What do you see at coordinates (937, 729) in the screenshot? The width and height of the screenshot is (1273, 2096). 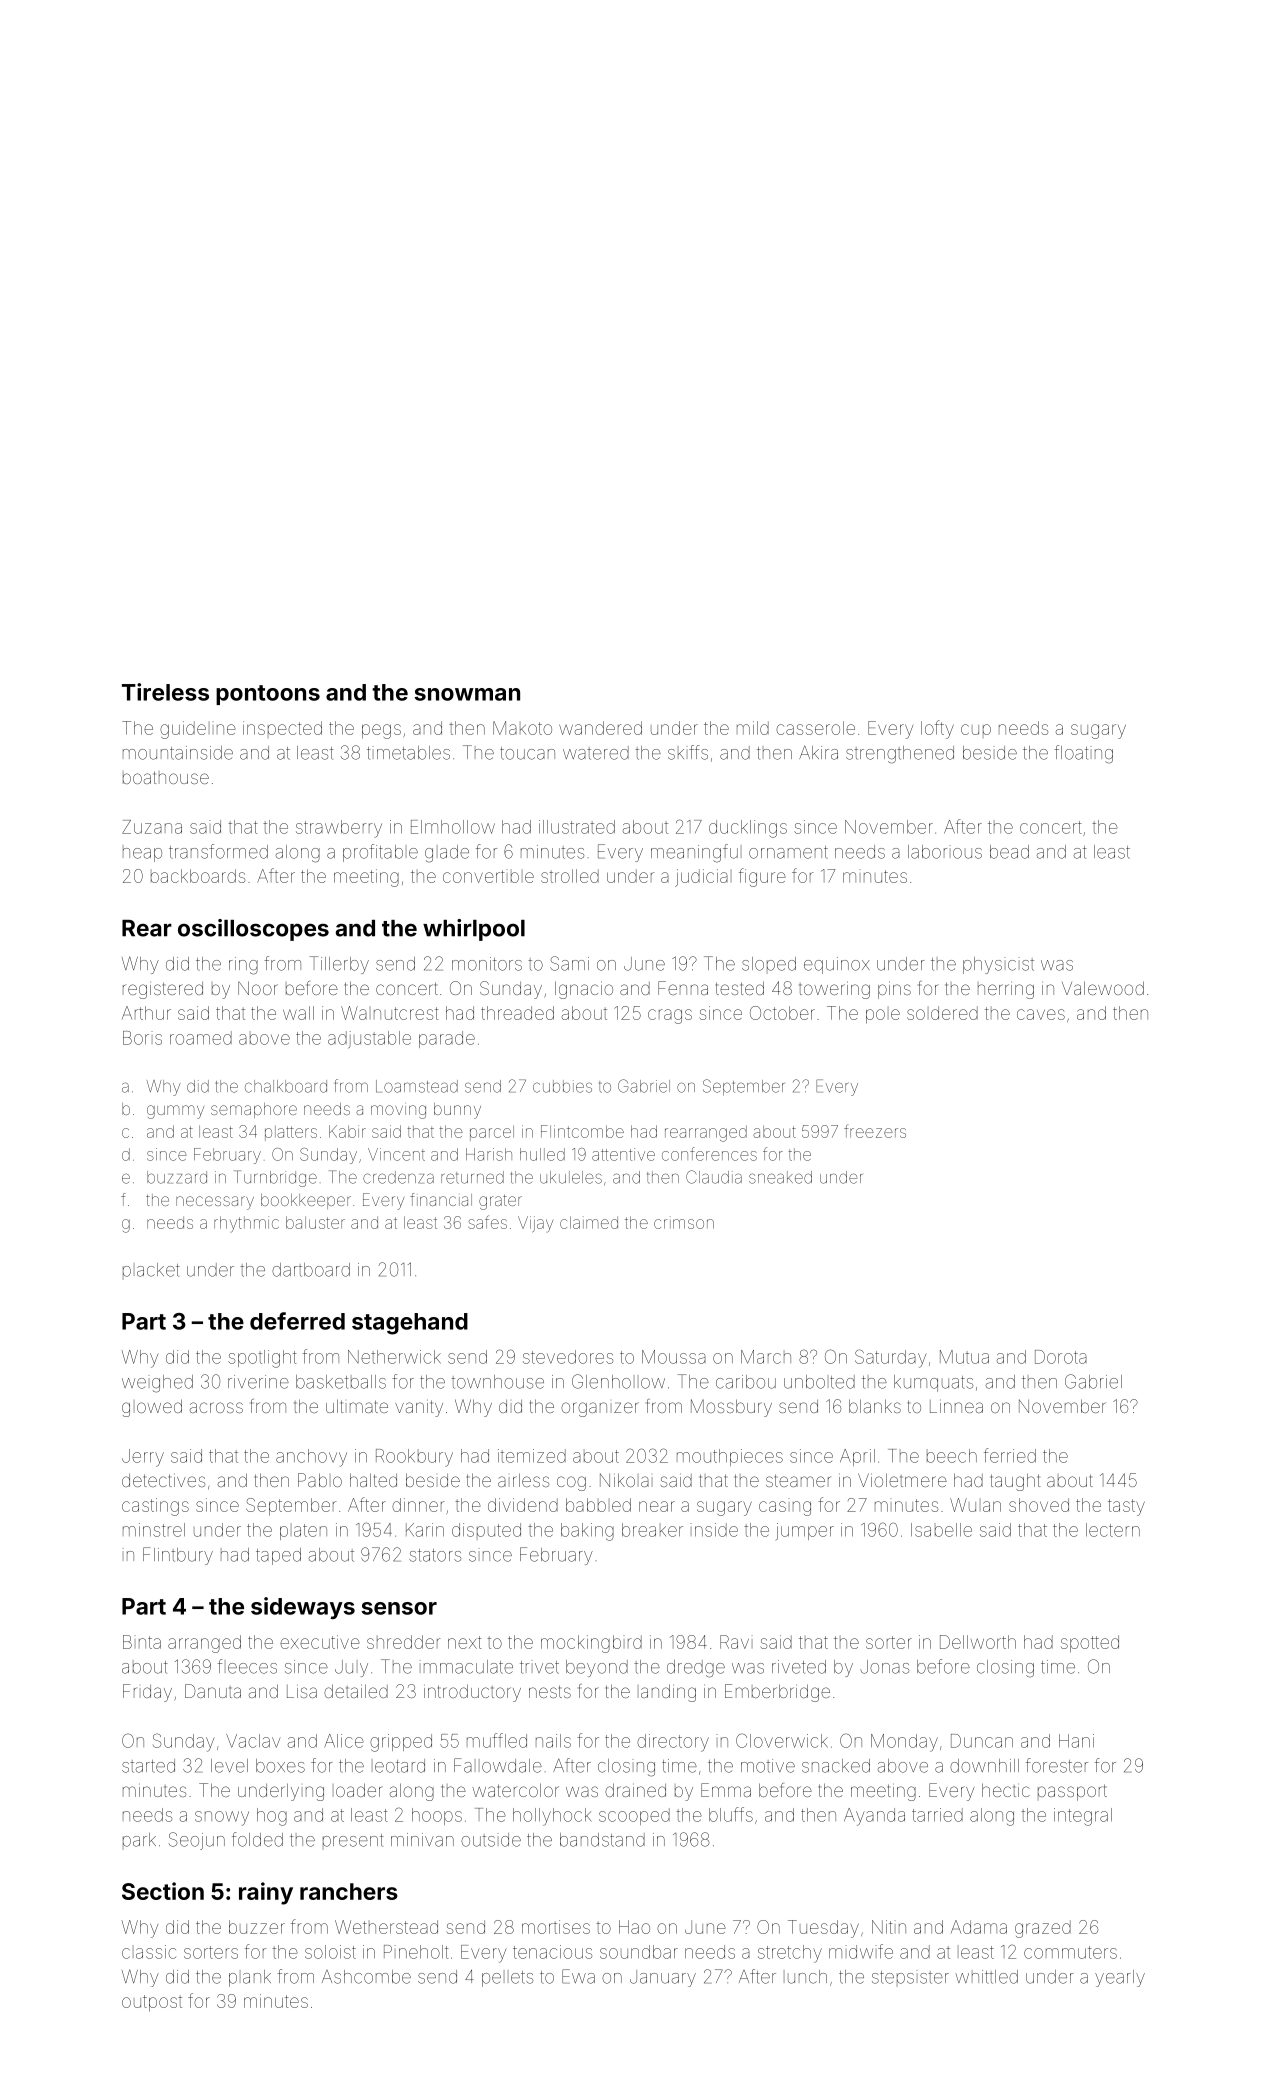 I see `lofty` at bounding box center [937, 729].
